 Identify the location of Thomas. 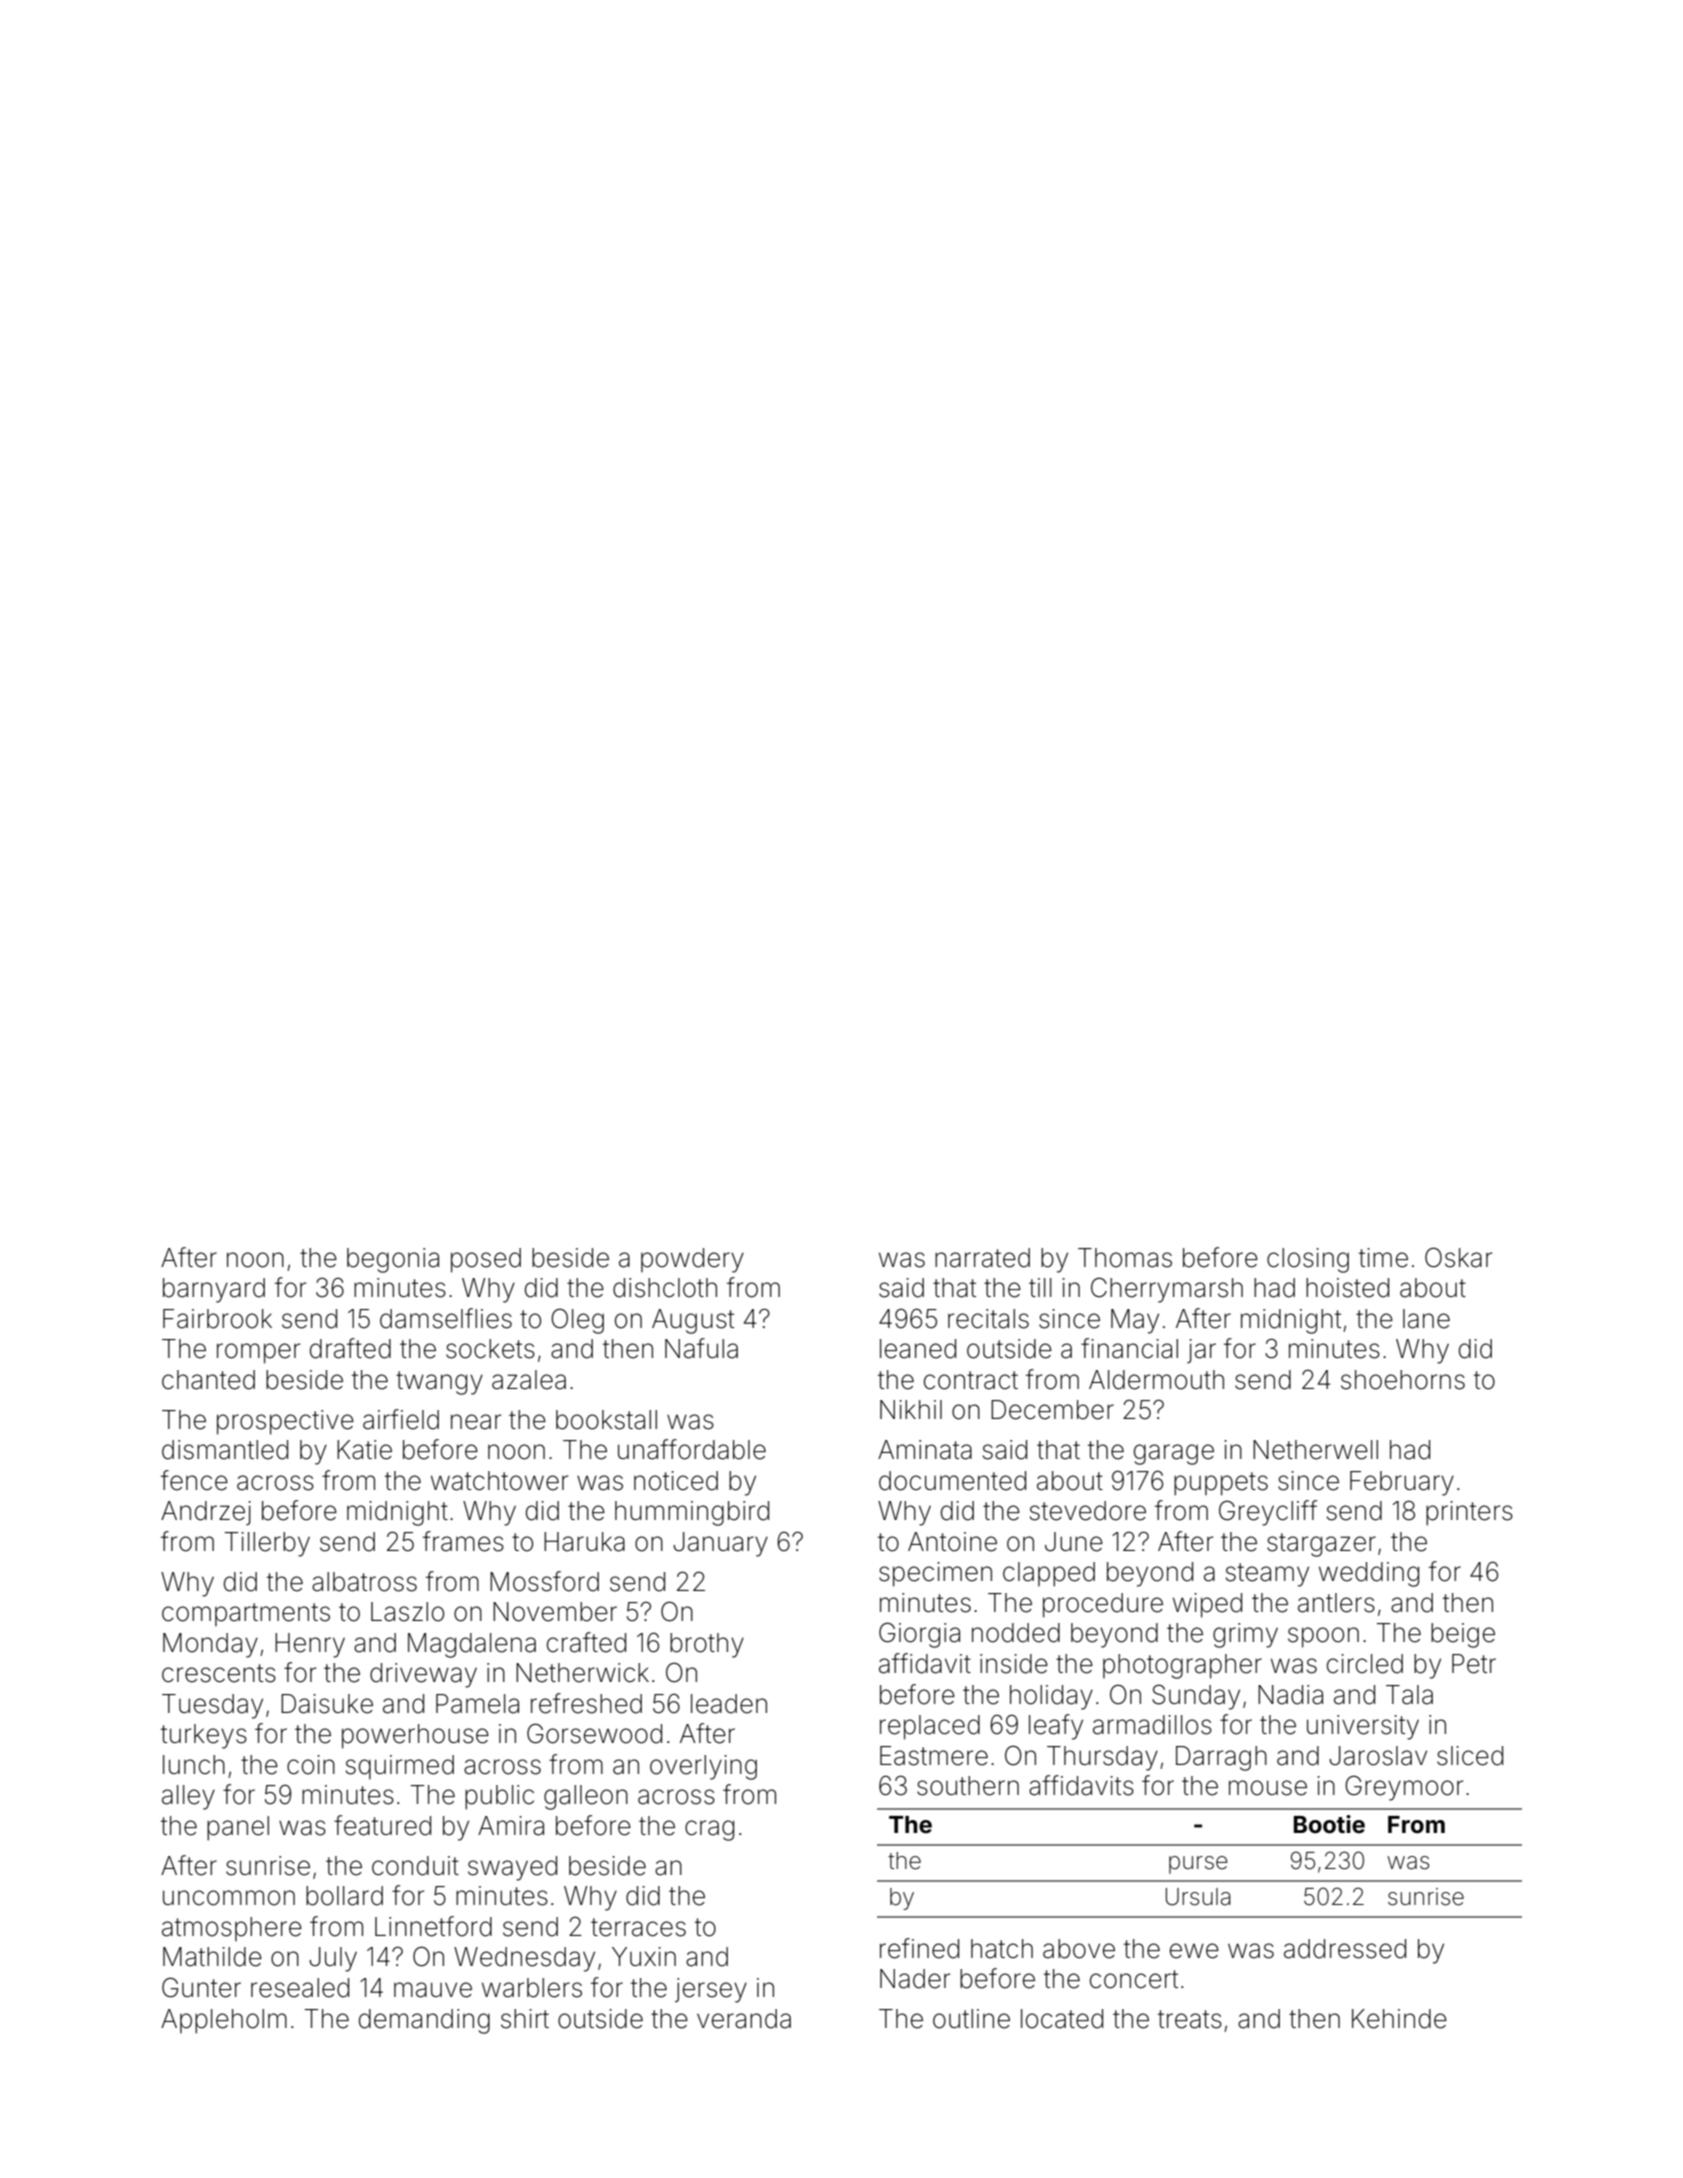
(1125, 1258).
